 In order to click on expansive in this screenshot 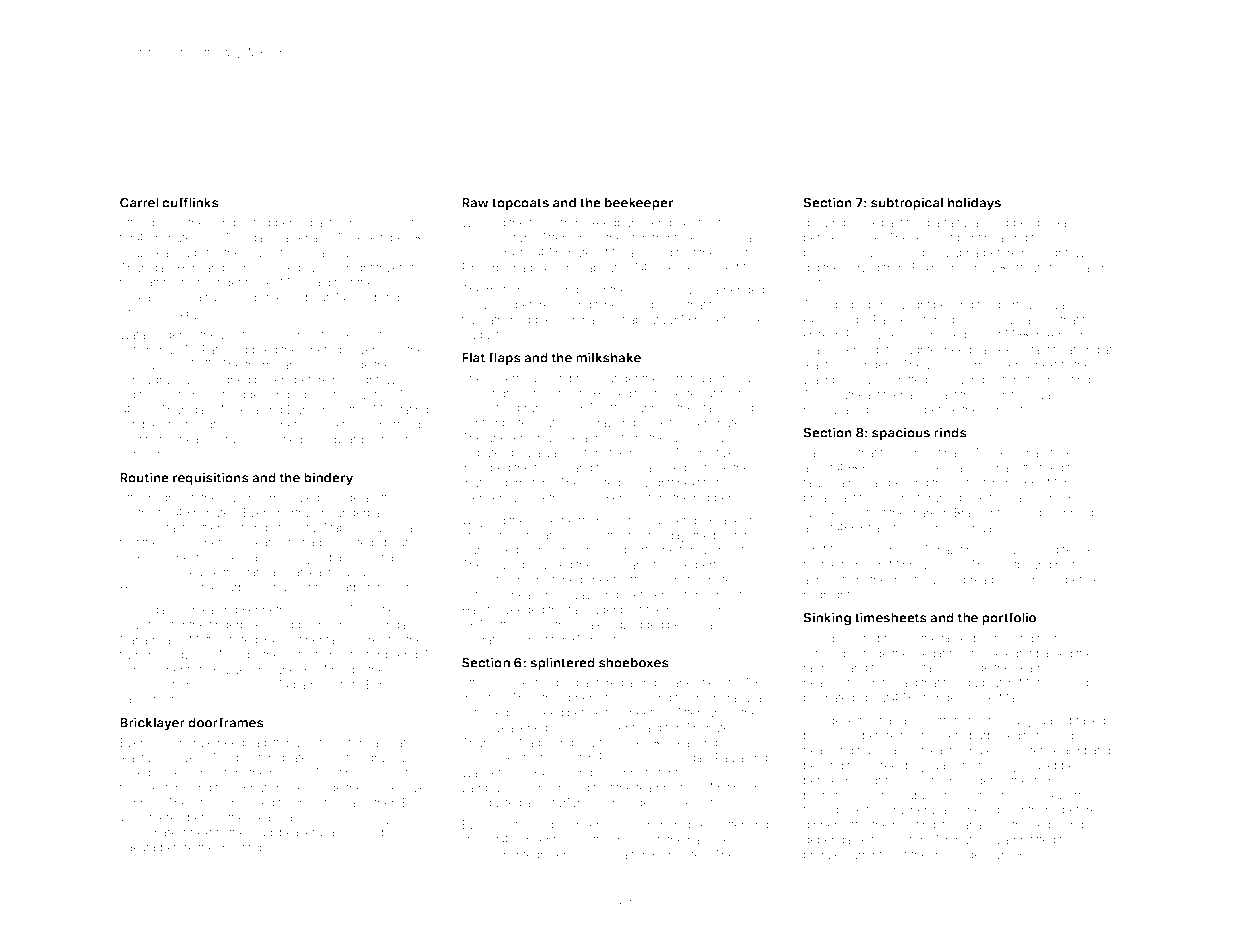, I will do `click(344, 558)`.
